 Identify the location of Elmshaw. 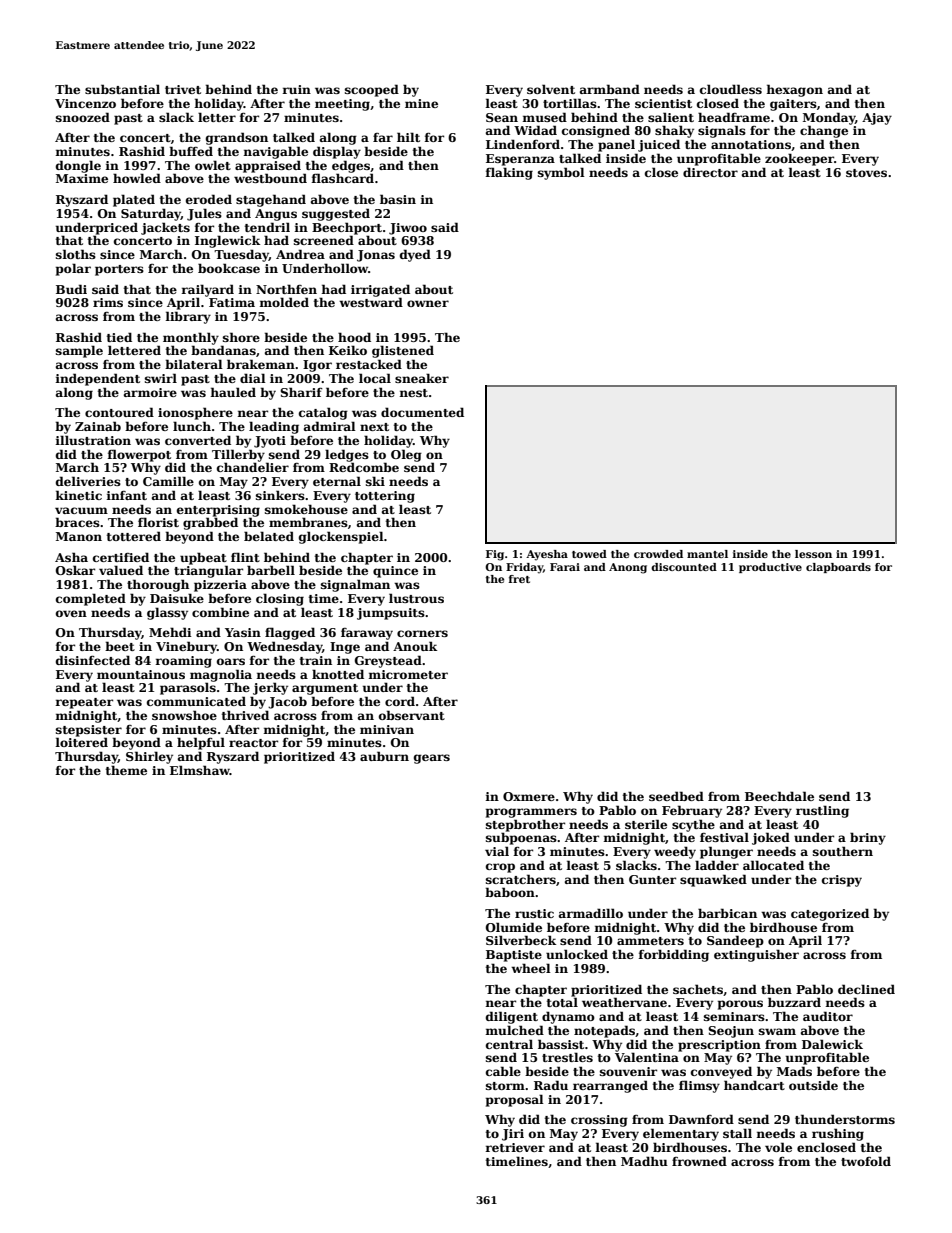
(200, 770).
